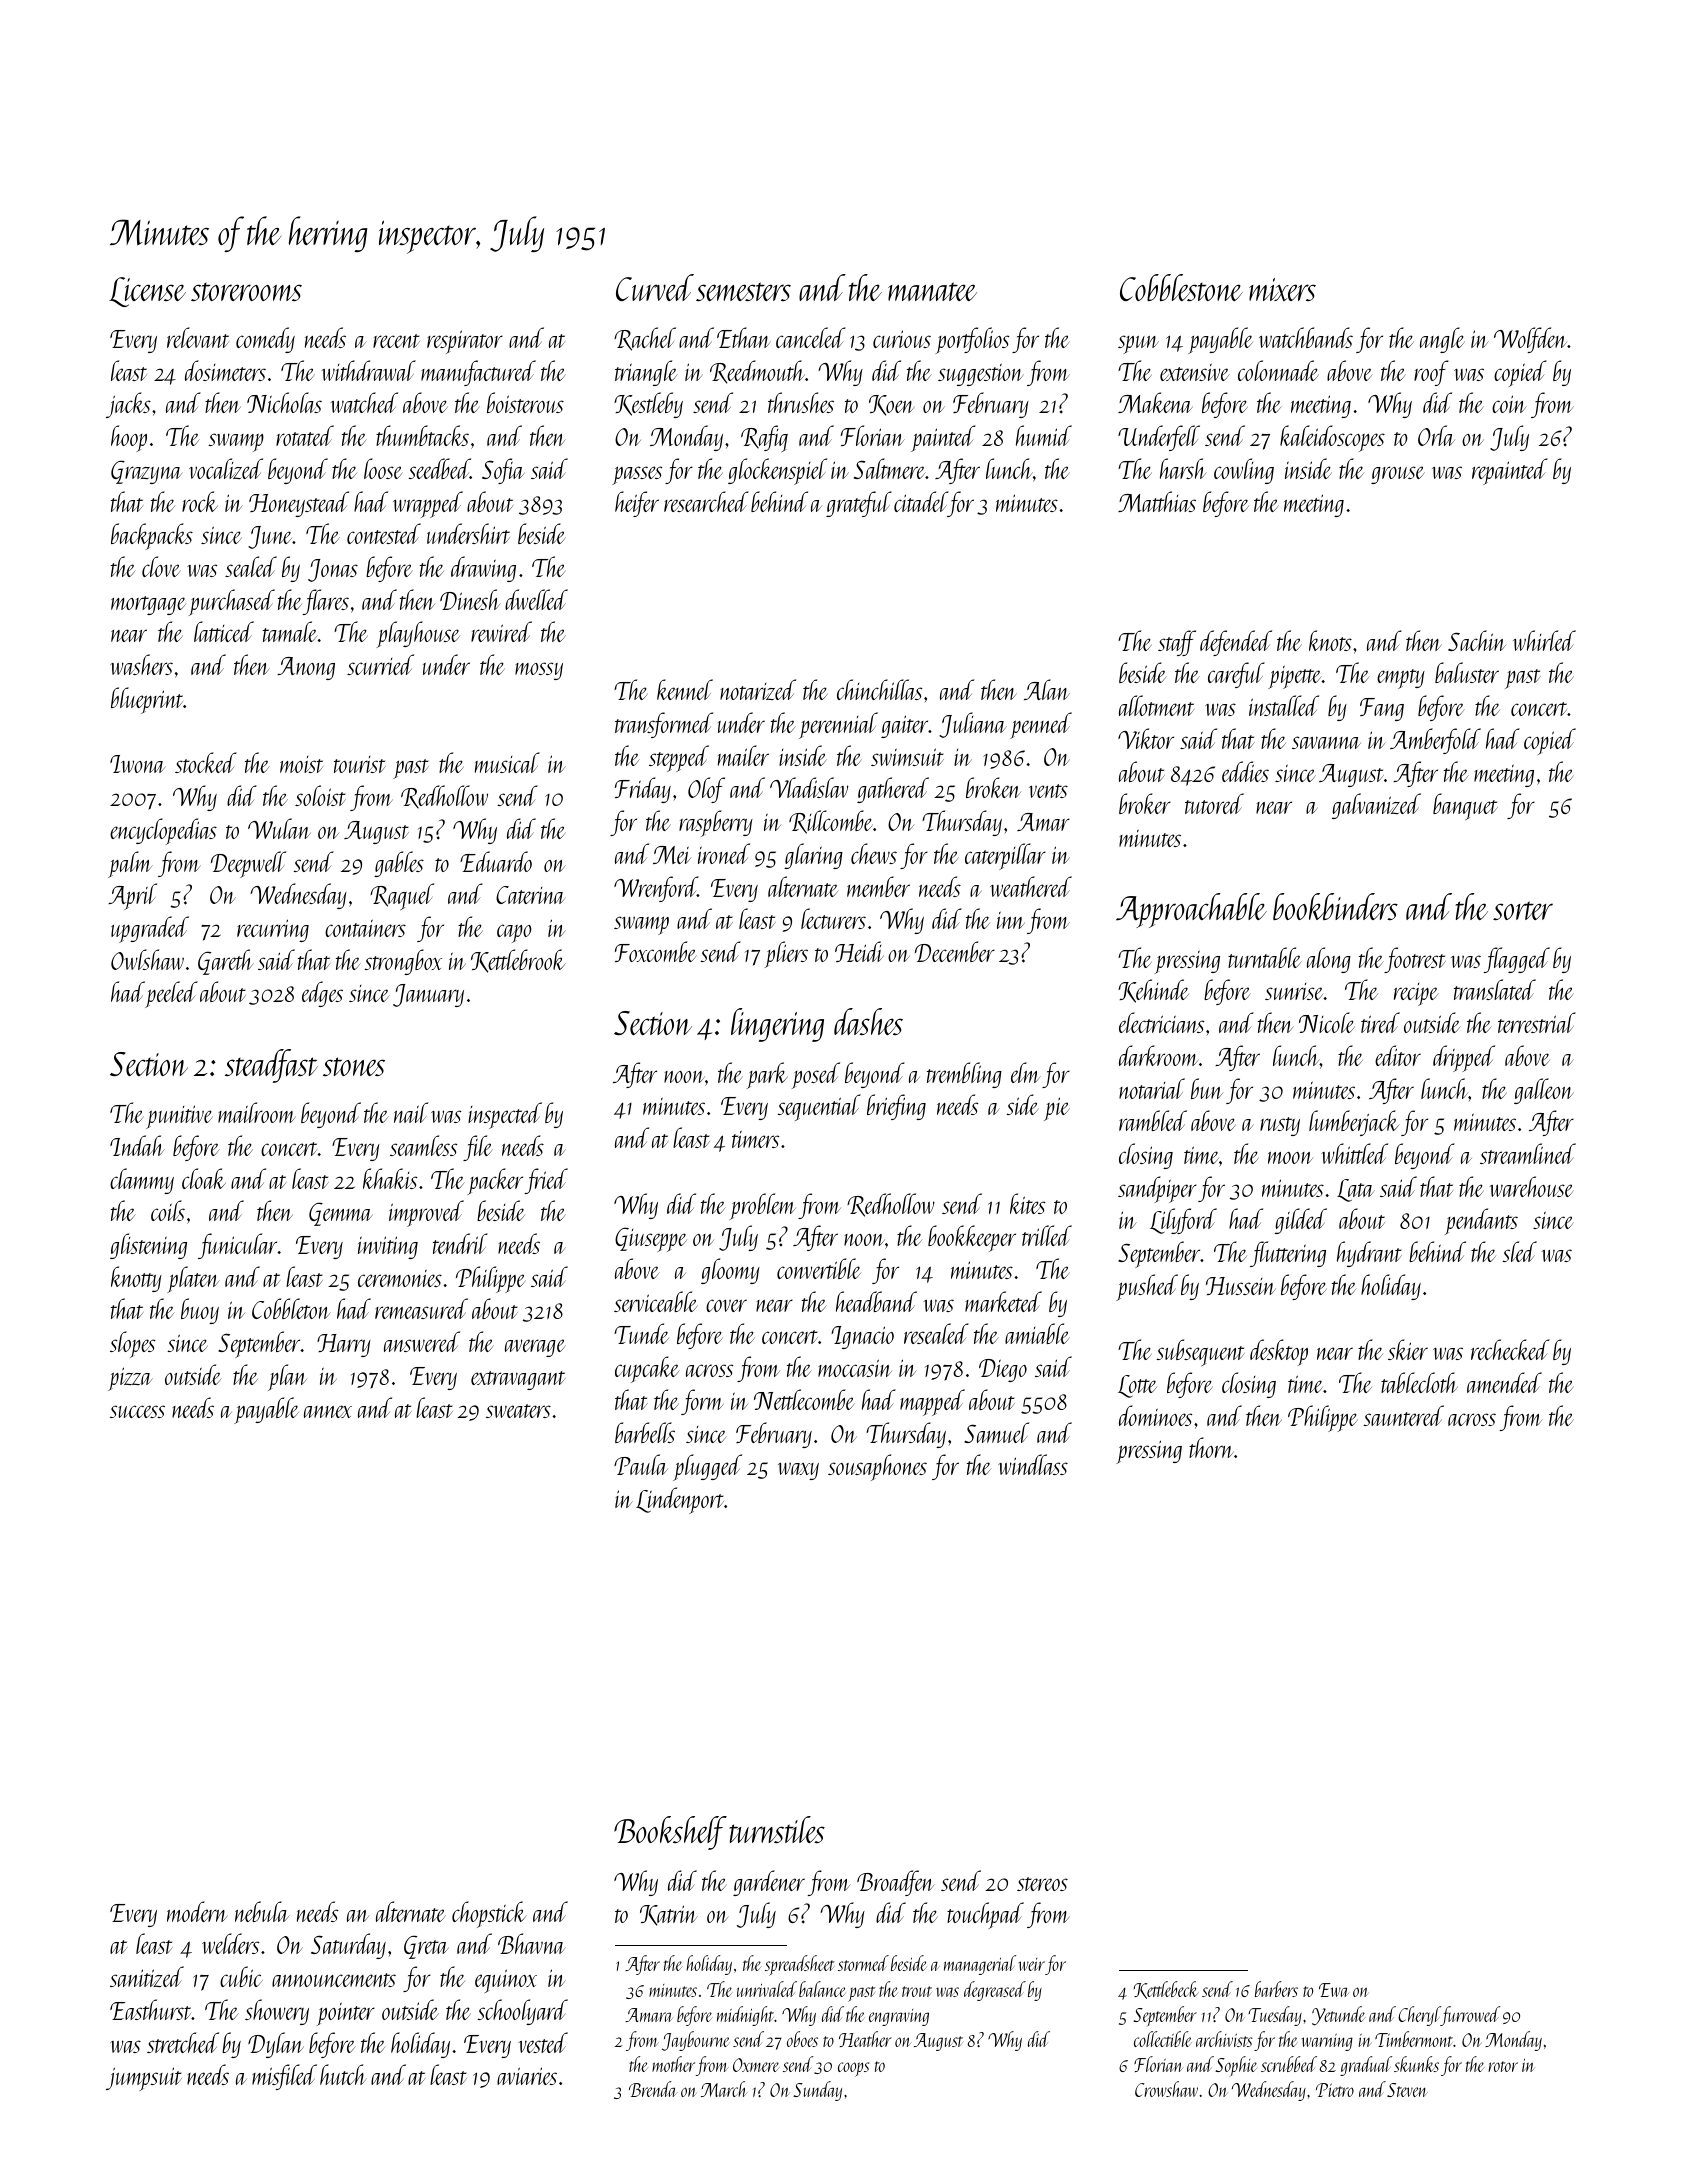 The height and width of the screenshot is (2178, 1683). Describe the element at coordinates (1407, 2090) in the screenshot. I see `Steven` at that location.
